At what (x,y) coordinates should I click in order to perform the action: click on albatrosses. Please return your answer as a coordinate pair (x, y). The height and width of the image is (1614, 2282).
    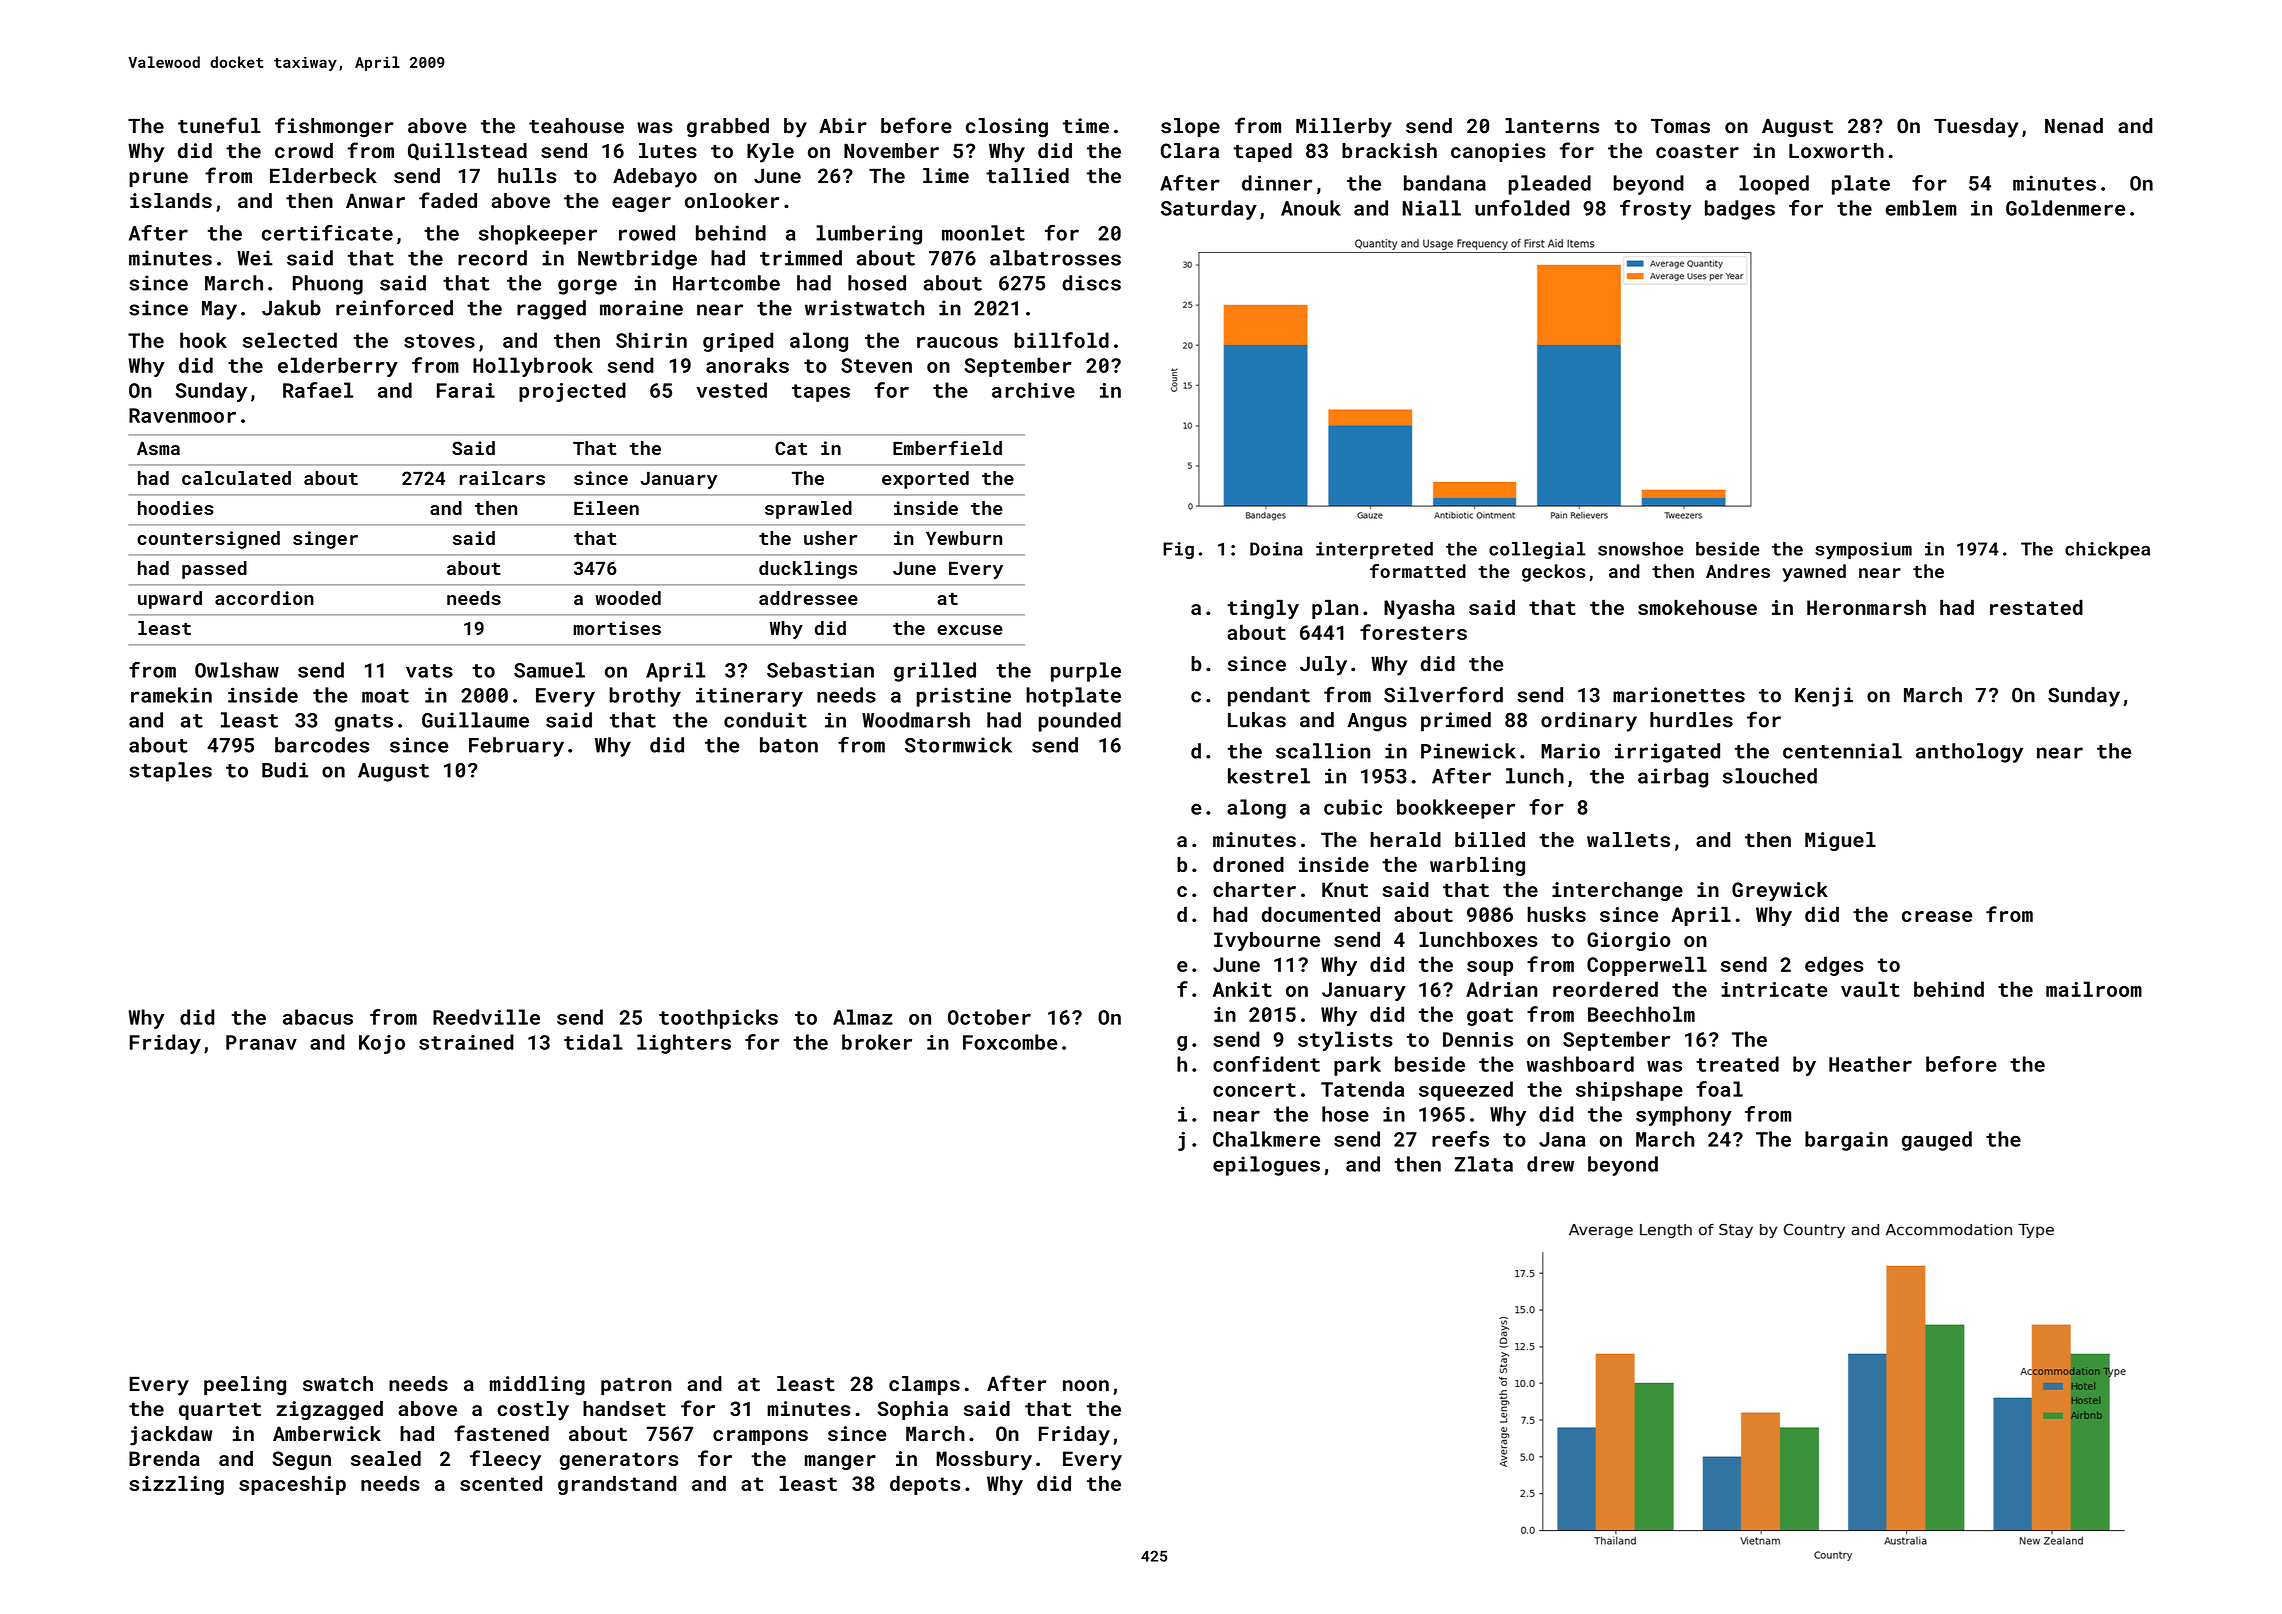
    Looking at the image, I should click on (1055, 258).
